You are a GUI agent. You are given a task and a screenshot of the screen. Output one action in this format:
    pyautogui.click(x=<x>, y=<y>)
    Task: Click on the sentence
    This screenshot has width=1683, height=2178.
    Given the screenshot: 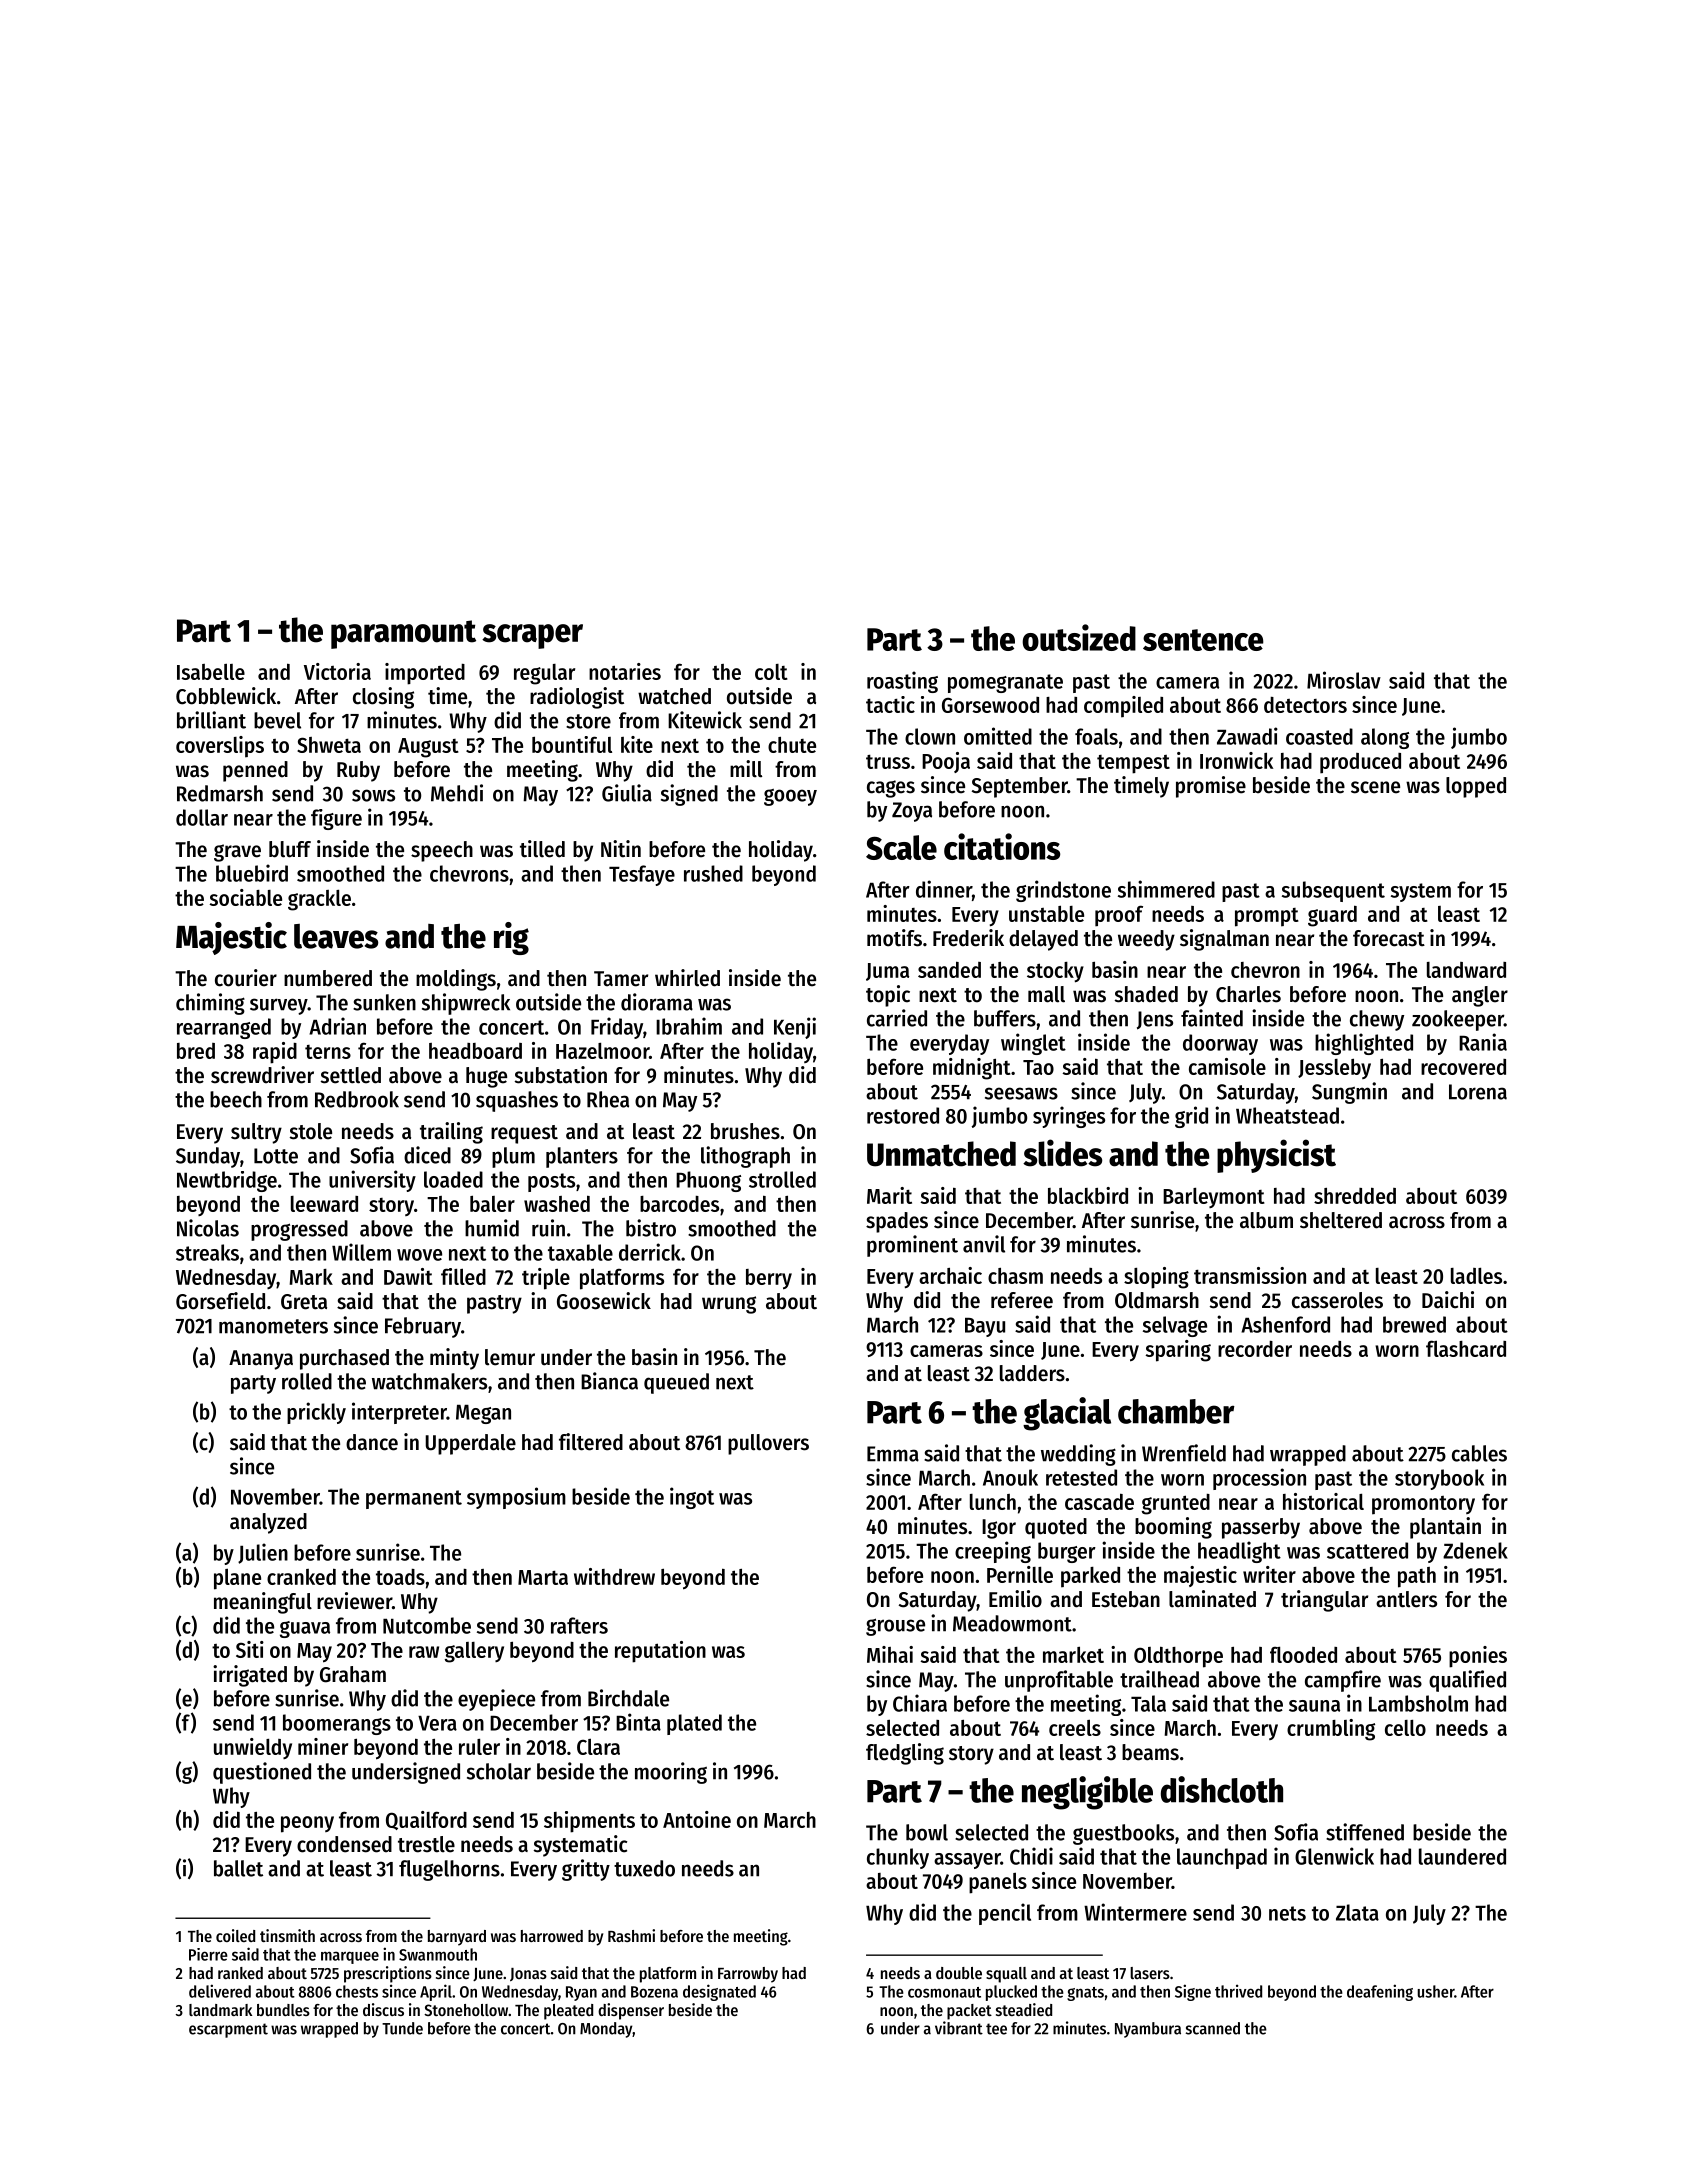 What is the action you would take?
    pyautogui.click(x=1203, y=640)
